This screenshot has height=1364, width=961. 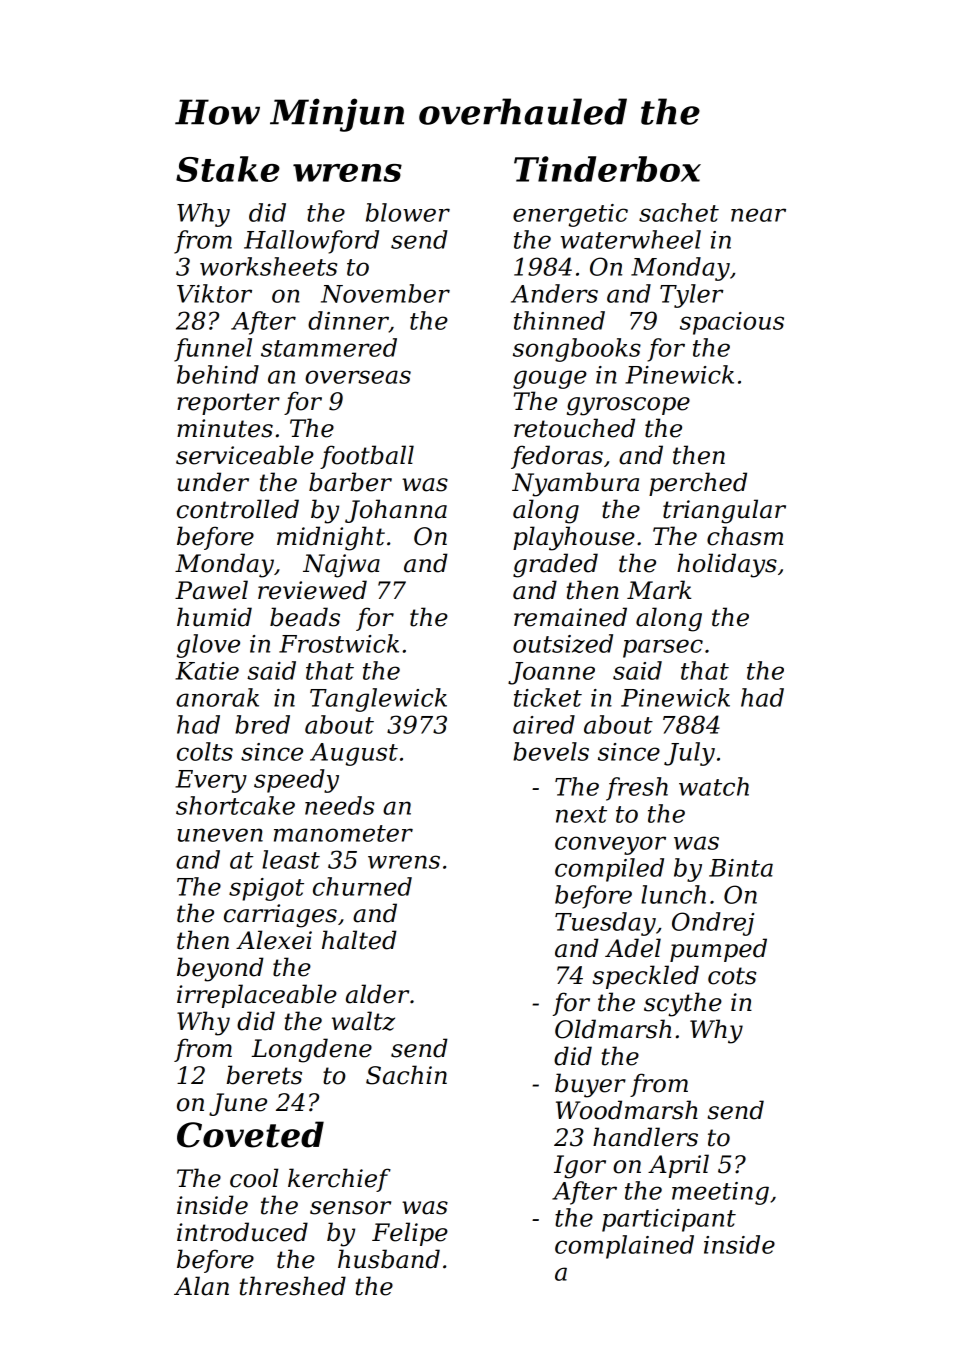 What do you see at coordinates (609, 870) in the screenshot?
I see `compiled` at bounding box center [609, 870].
